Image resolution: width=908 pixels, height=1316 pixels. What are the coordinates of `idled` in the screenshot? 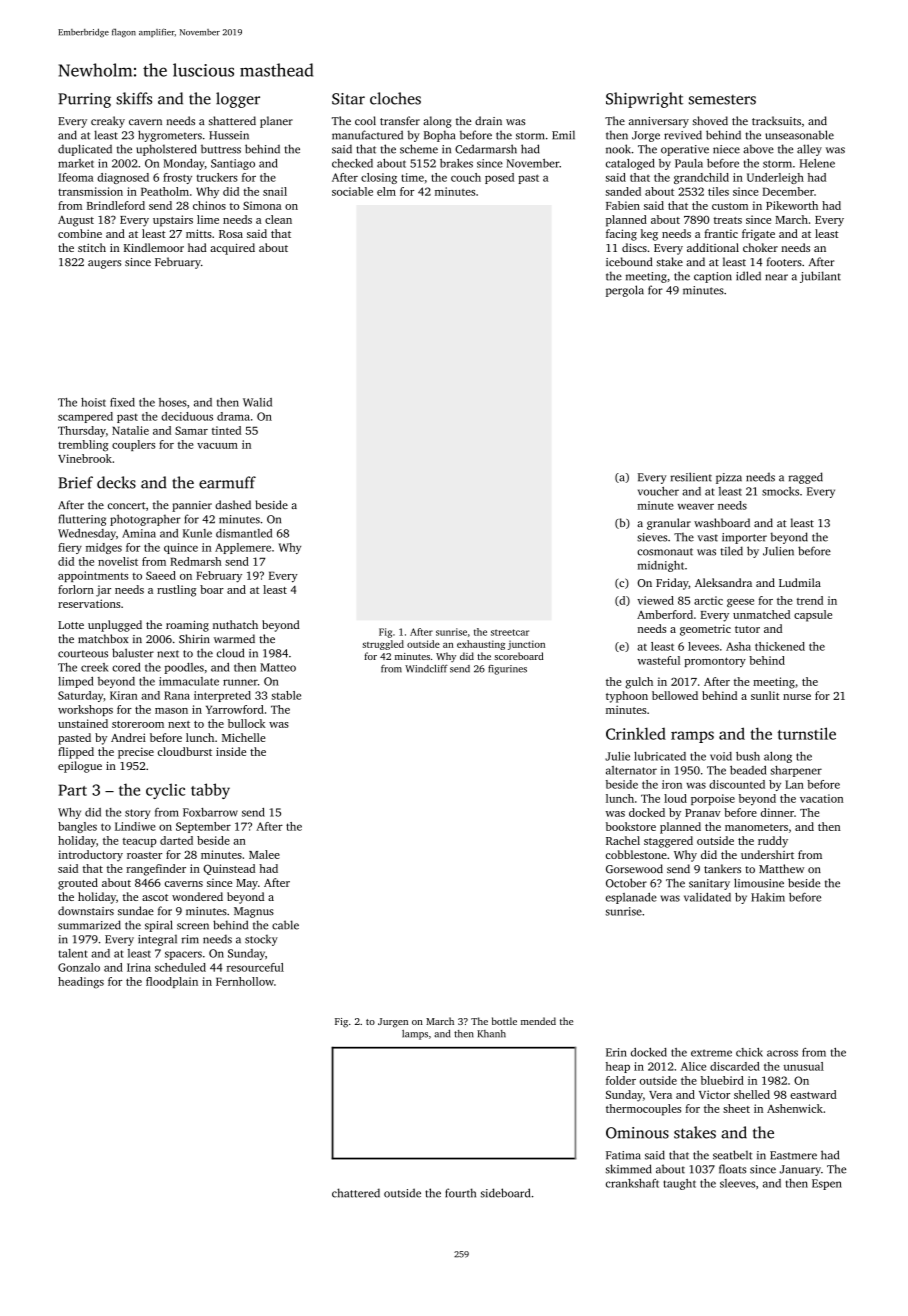 It's located at (748, 276).
